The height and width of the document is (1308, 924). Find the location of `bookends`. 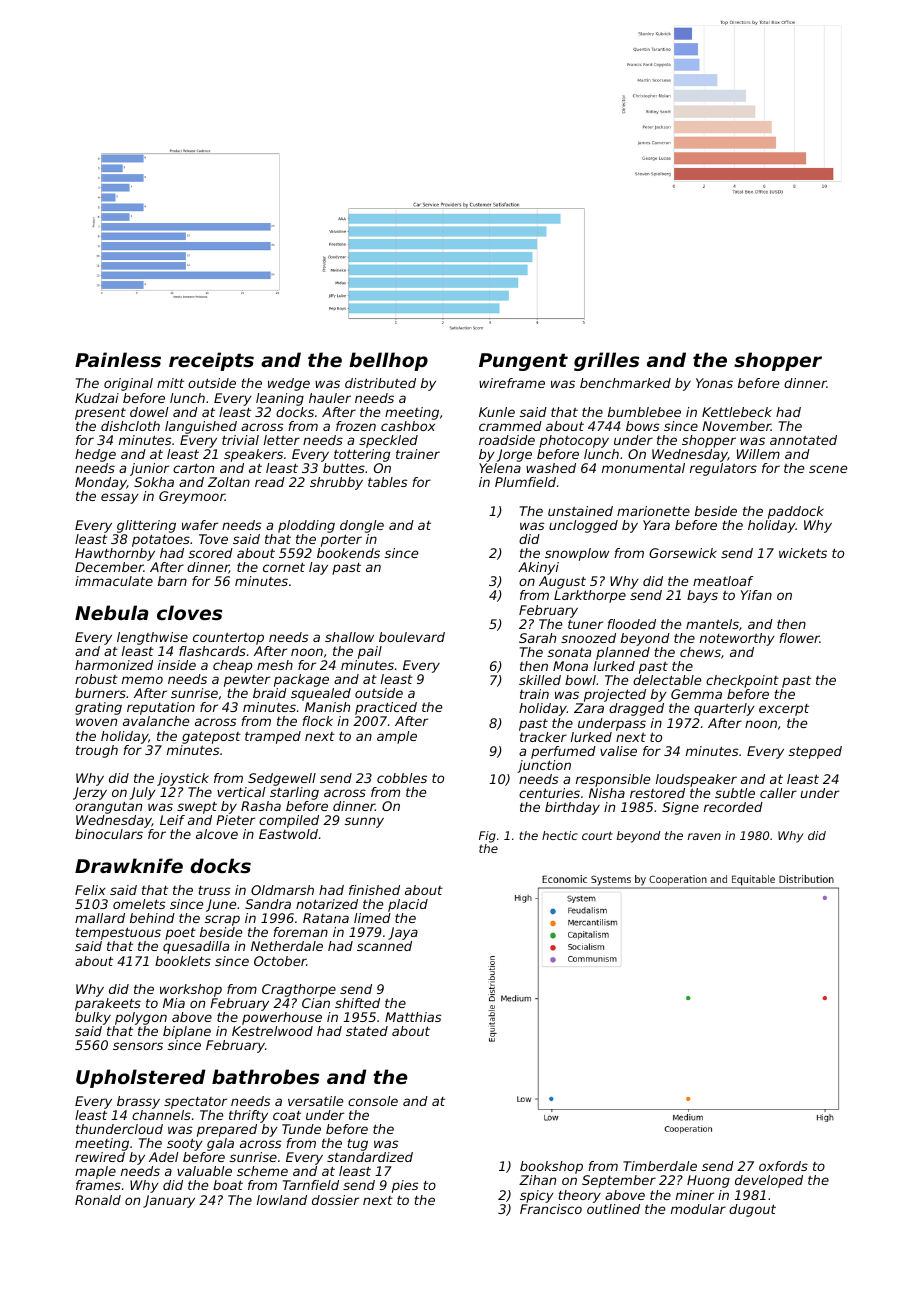

bookends is located at coordinates (348, 553).
